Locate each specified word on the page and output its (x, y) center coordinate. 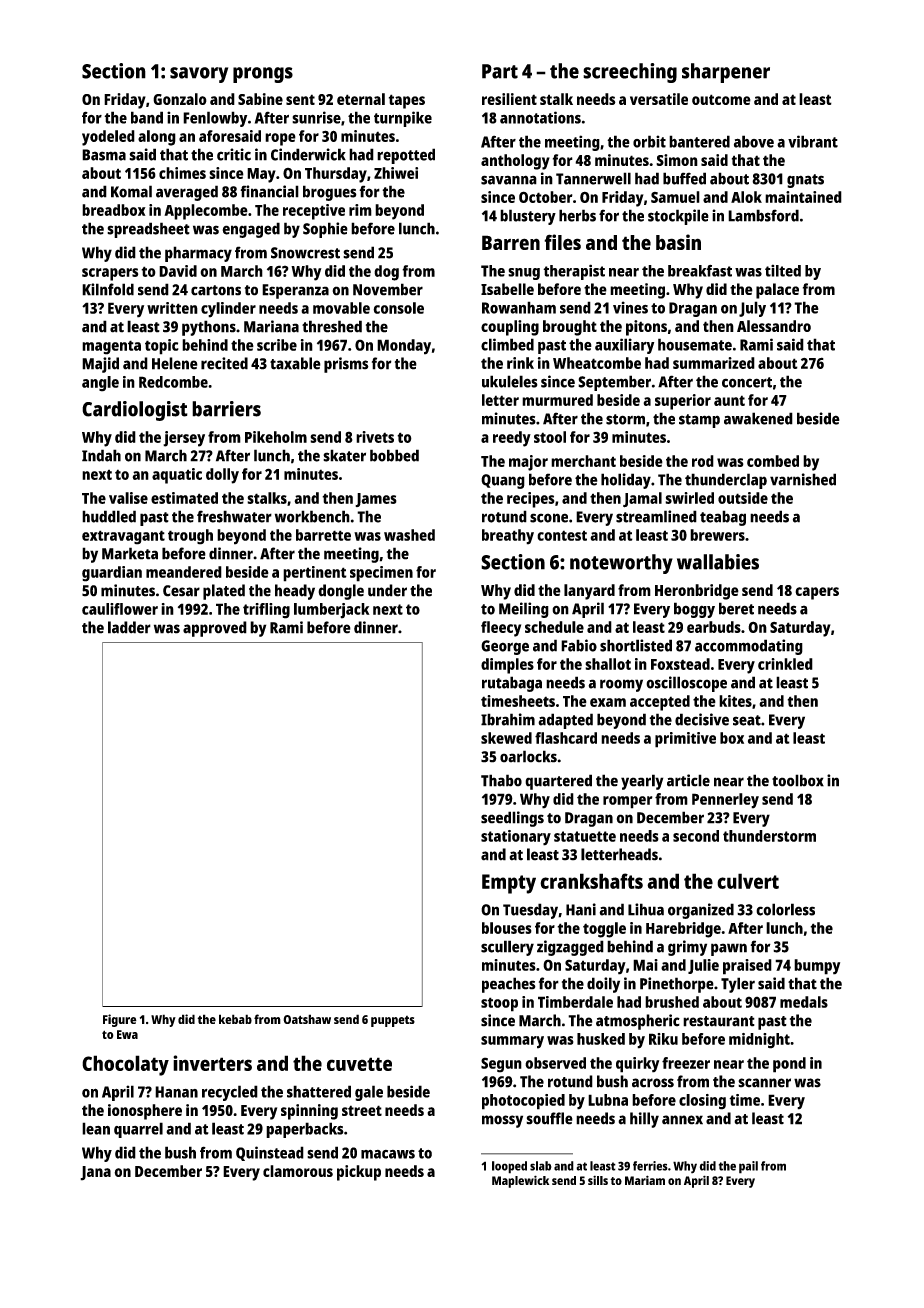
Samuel (675, 197)
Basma (104, 155)
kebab (235, 1019)
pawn (729, 949)
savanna (509, 180)
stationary (516, 838)
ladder (129, 627)
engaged (251, 230)
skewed (506, 738)
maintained (803, 197)
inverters (212, 1063)
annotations (540, 117)
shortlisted (636, 645)
